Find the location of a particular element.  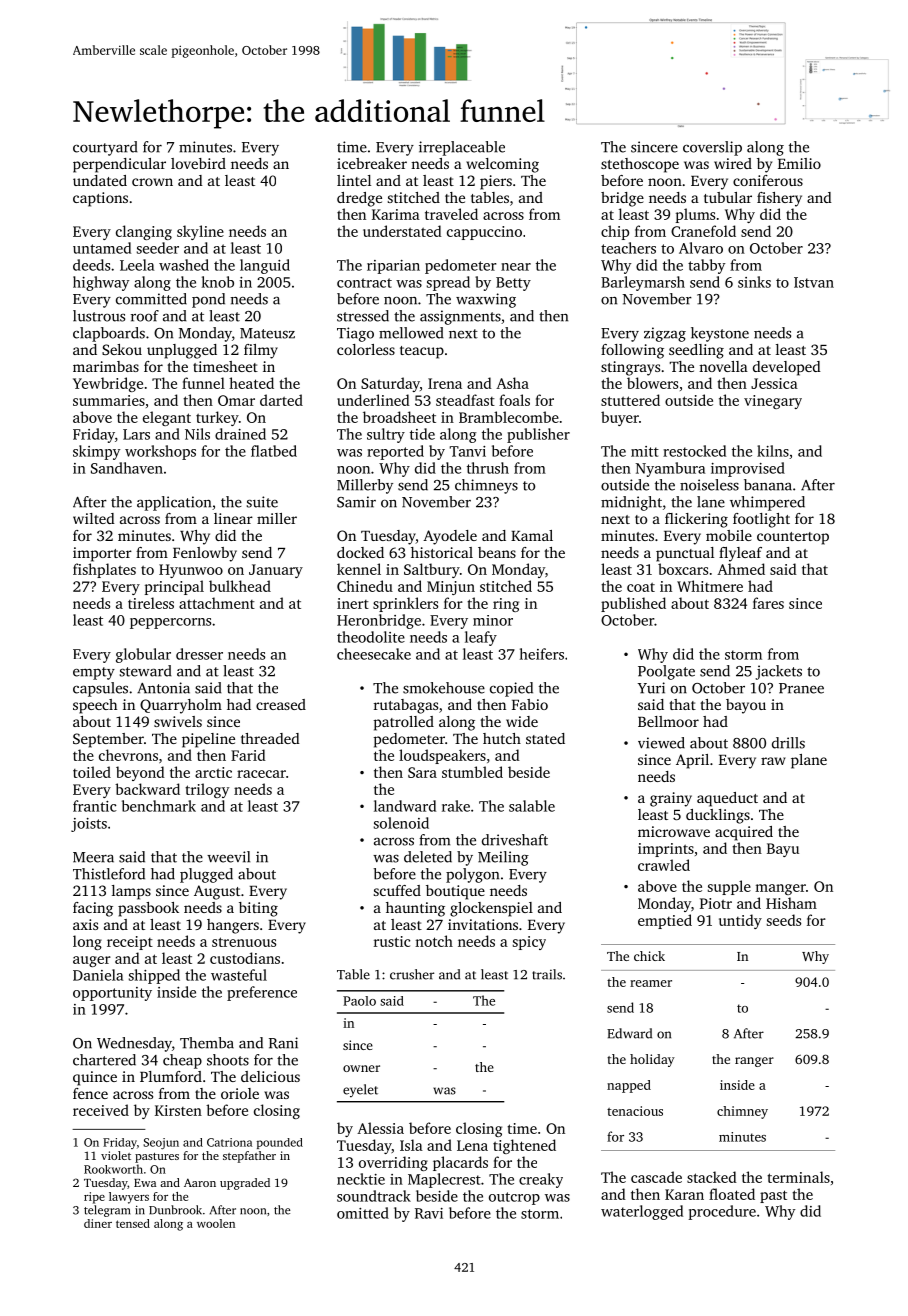

courtyard is located at coordinates (105, 148).
